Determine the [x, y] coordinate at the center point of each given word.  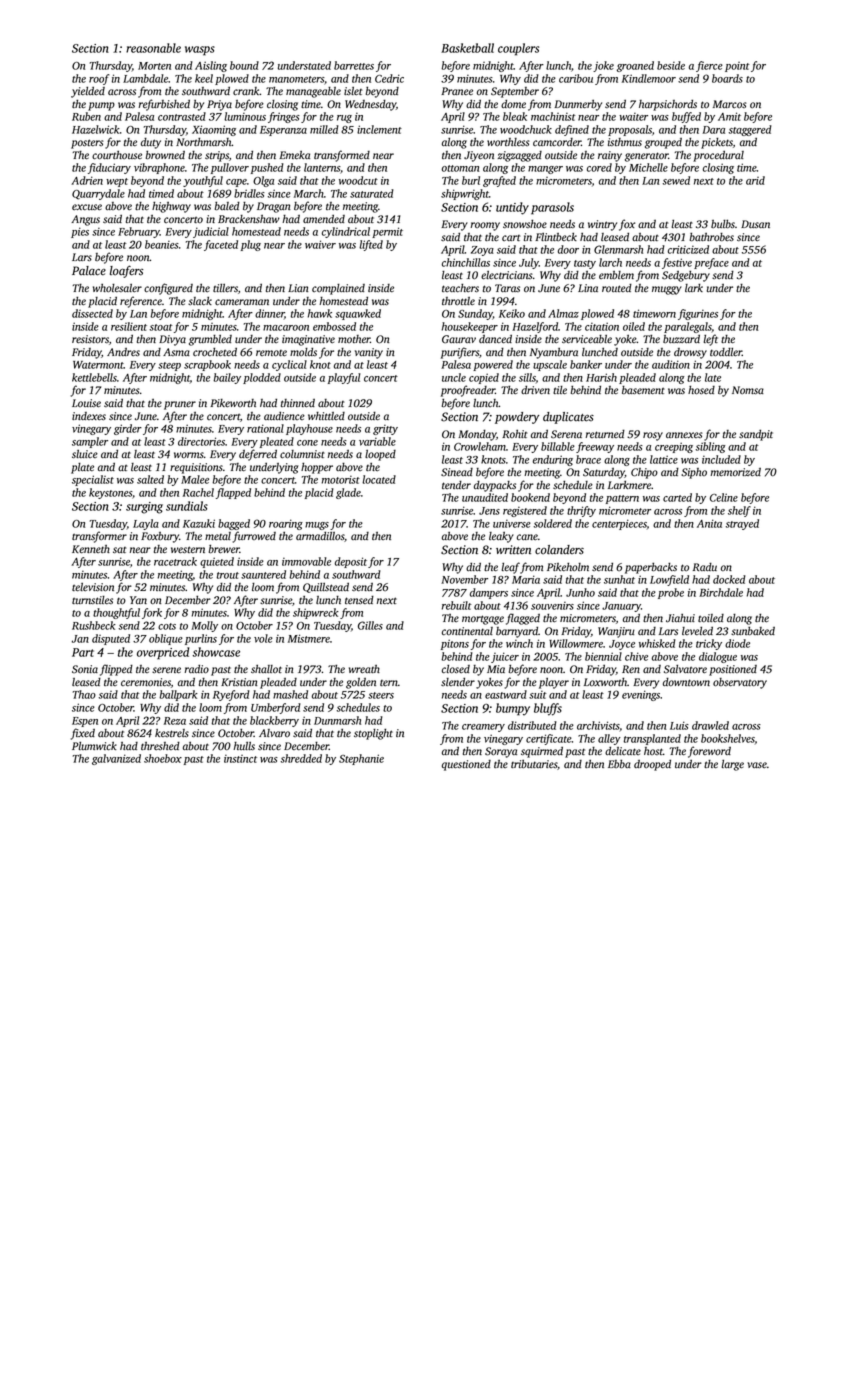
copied [484, 378]
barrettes [354, 65]
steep [169, 366]
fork [152, 613]
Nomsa [748, 390]
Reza [175, 721]
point [737, 67]
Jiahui [680, 618]
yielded [88, 92]
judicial [211, 232]
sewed [676, 180]
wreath [364, 669]
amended [324, 219]
